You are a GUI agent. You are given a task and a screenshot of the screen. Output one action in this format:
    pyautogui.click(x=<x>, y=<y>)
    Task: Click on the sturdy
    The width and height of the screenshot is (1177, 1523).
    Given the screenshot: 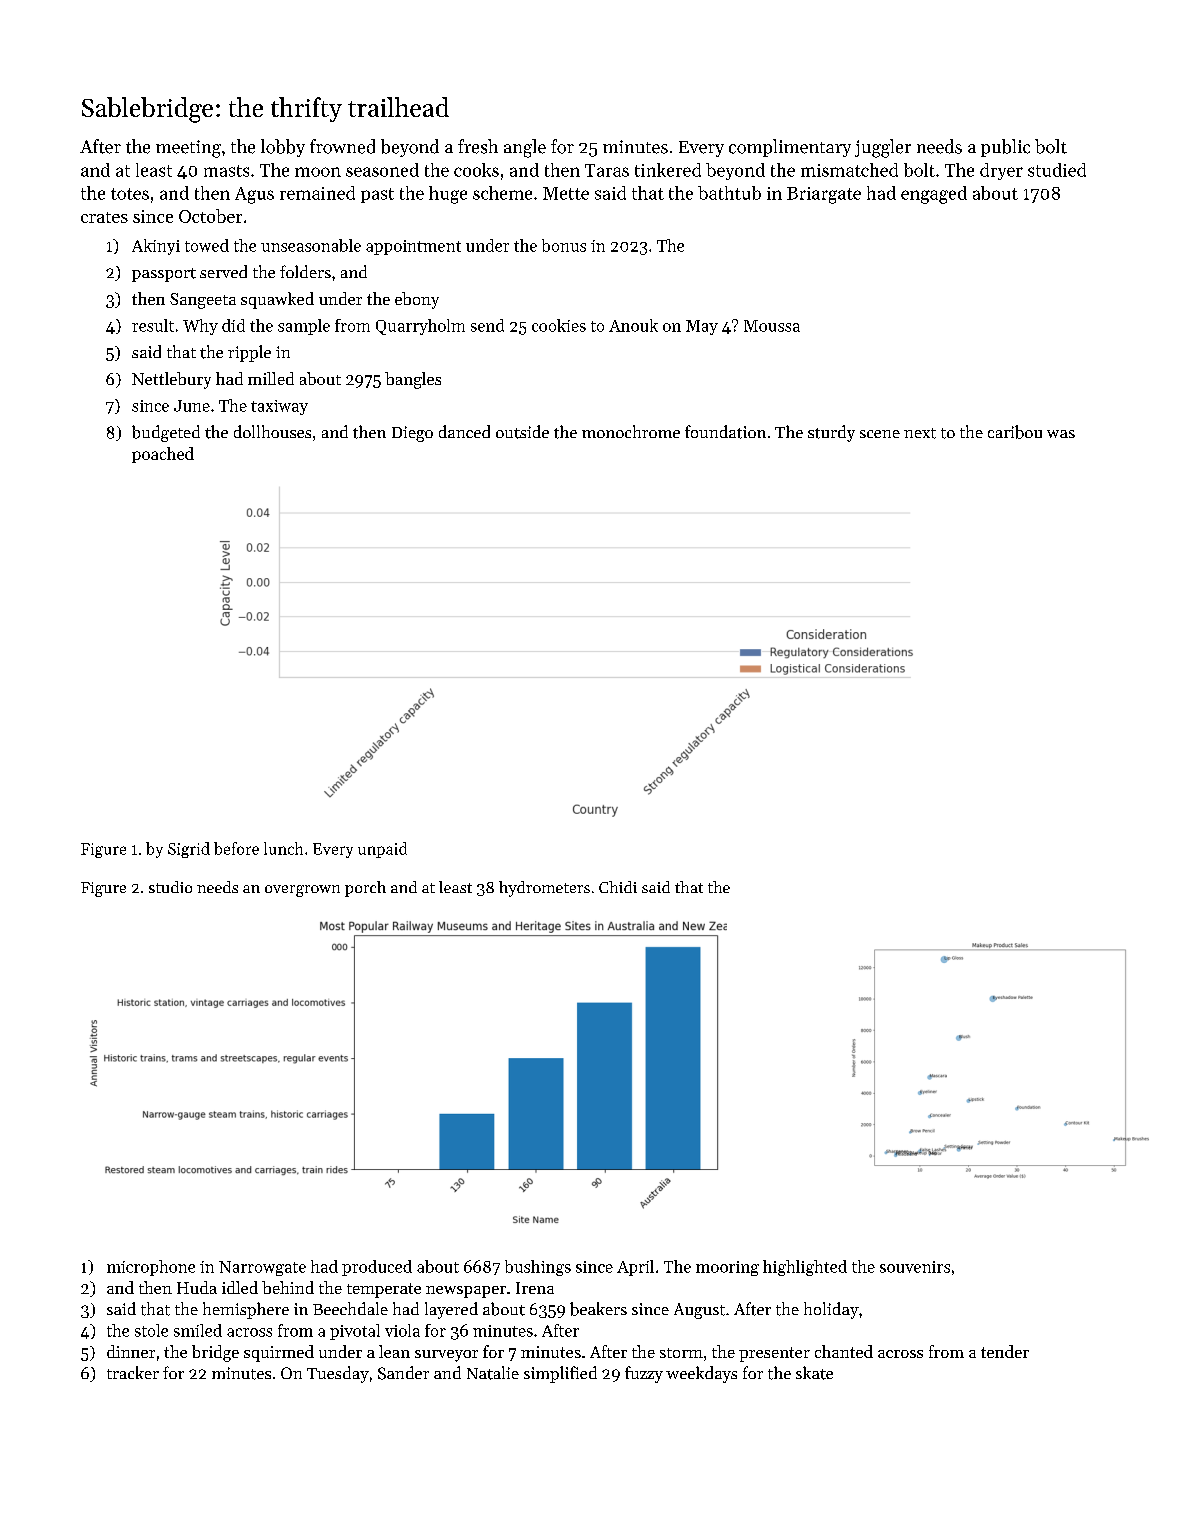 What is the action you would take?
    pyautogui.click(x=831, y=433)
